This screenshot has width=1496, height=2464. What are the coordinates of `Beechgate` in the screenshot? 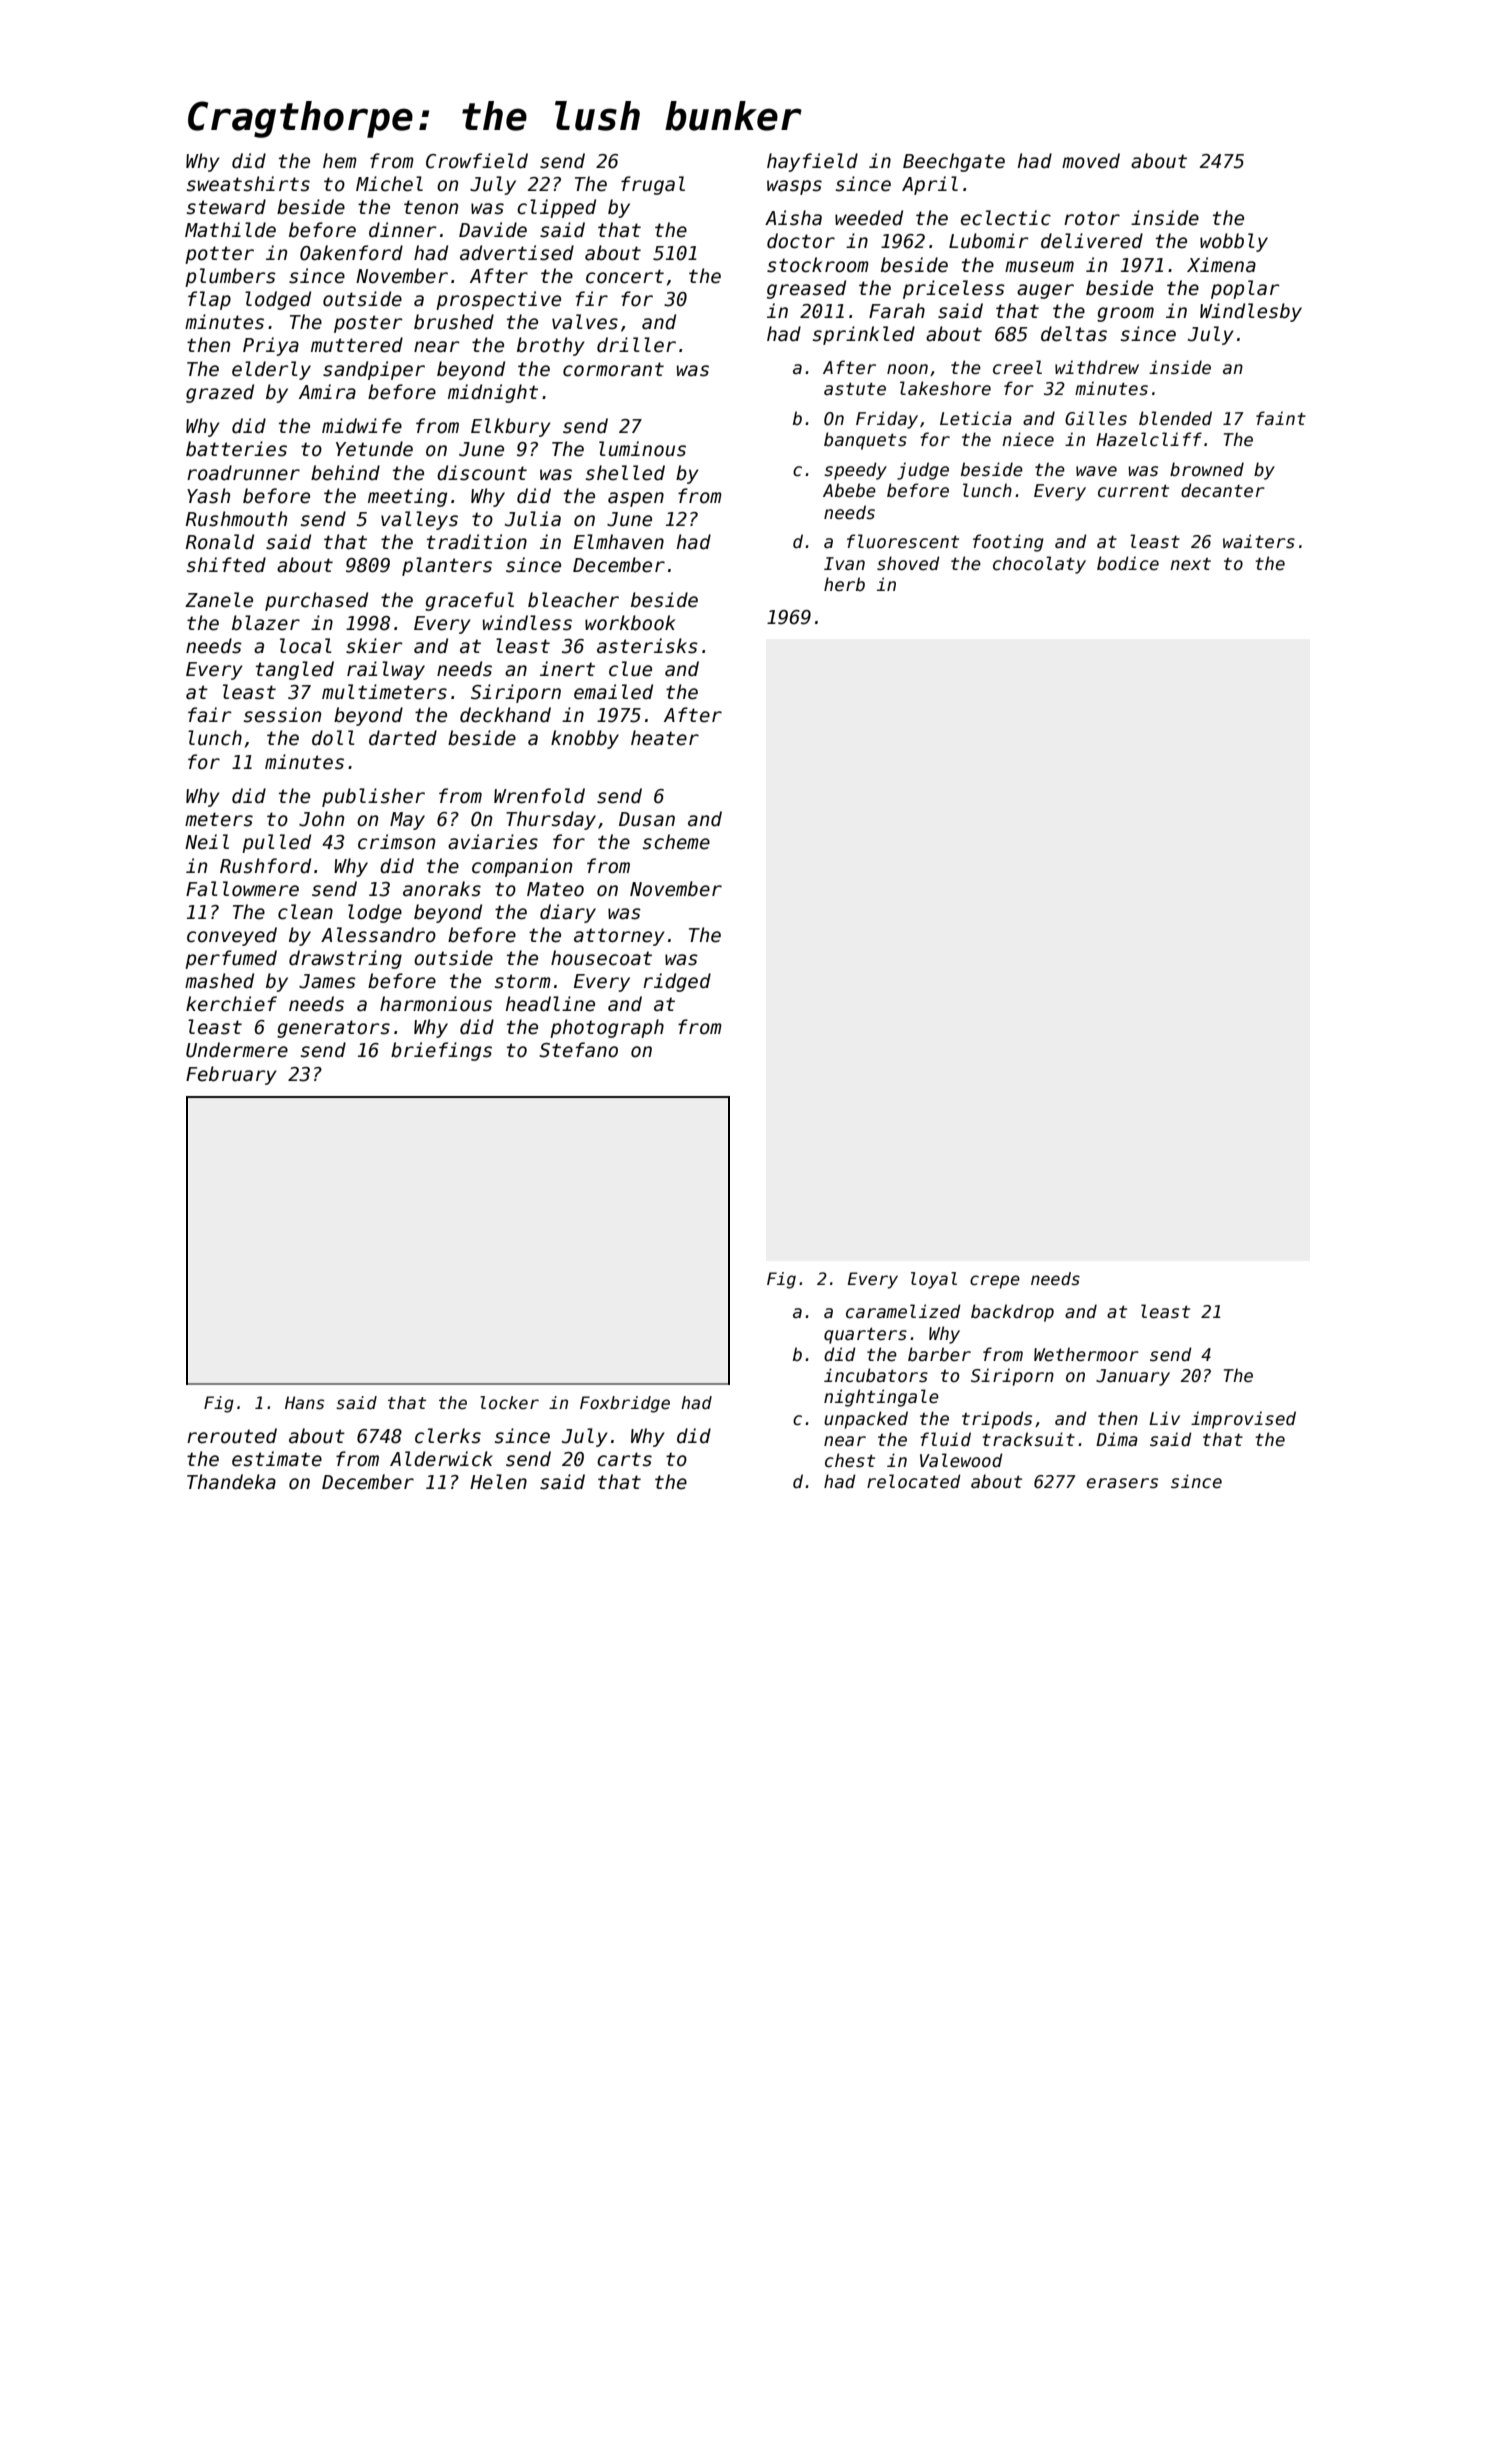 It's located at (954, 162).
